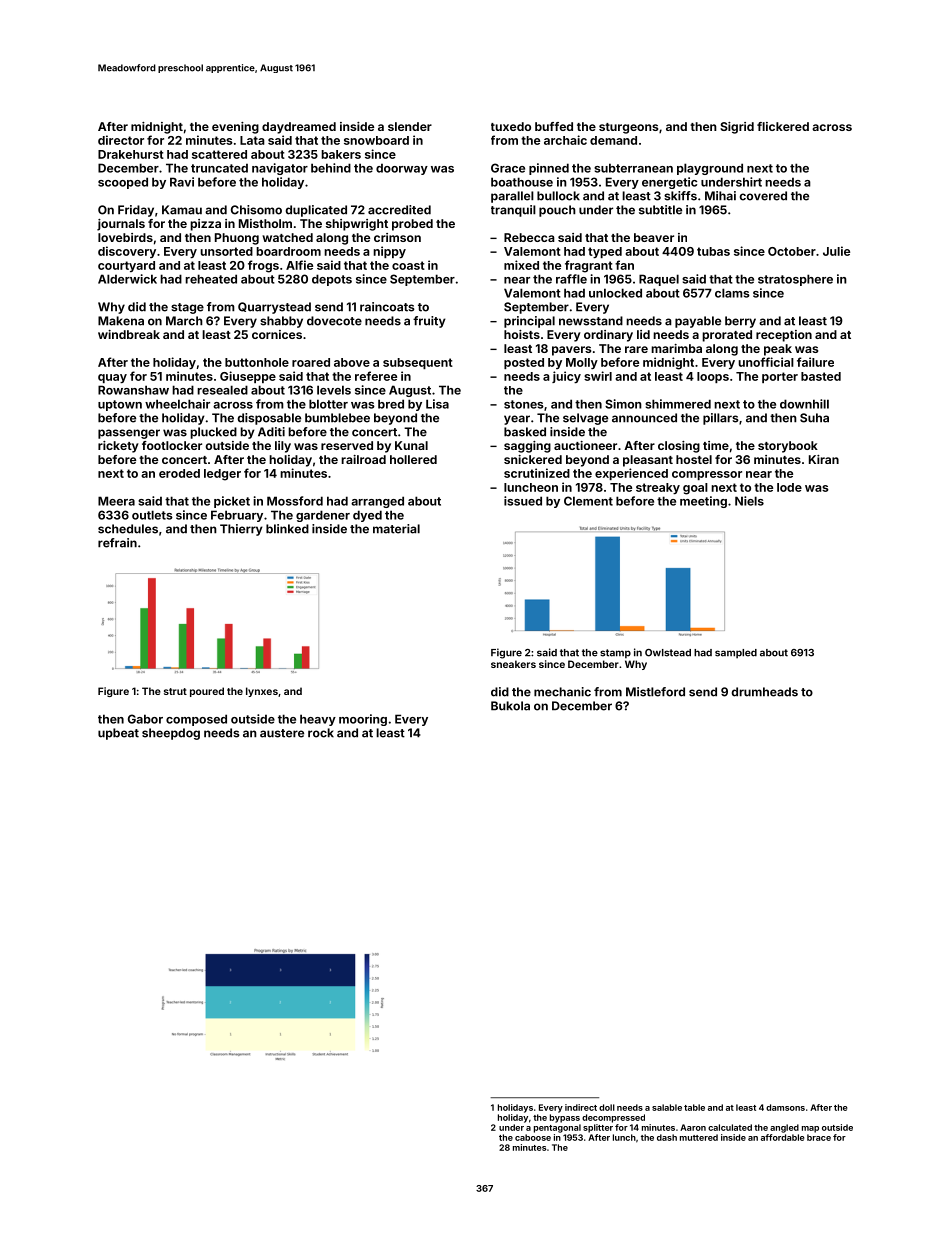 This screenshot has height=1233, width=952. Describe the element at coordinates (655, 692) in the screenshot. I see `Mistleford` at that location.
